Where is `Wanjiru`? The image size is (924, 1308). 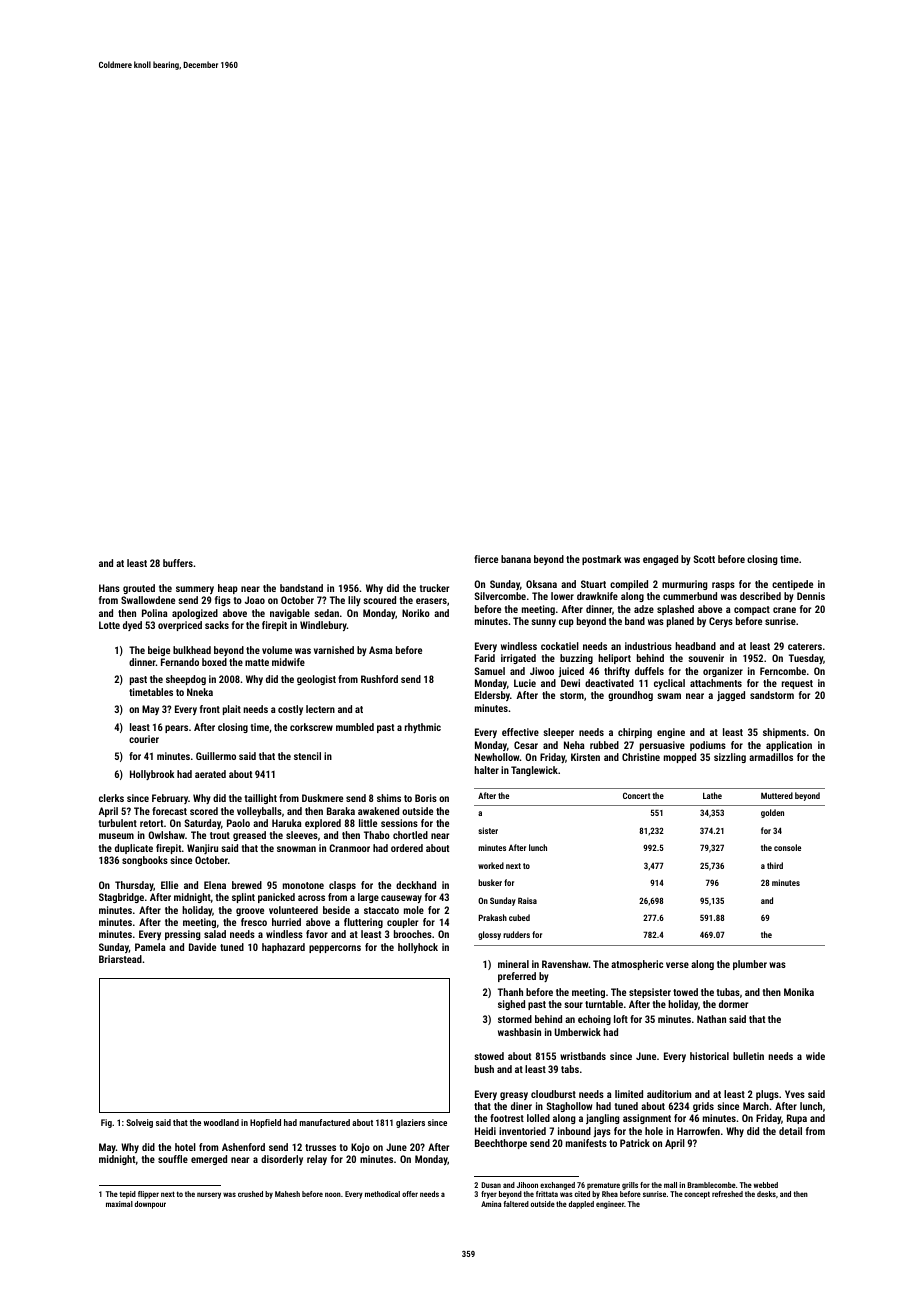
Wanjiru is located at coordinates (202, 849).
